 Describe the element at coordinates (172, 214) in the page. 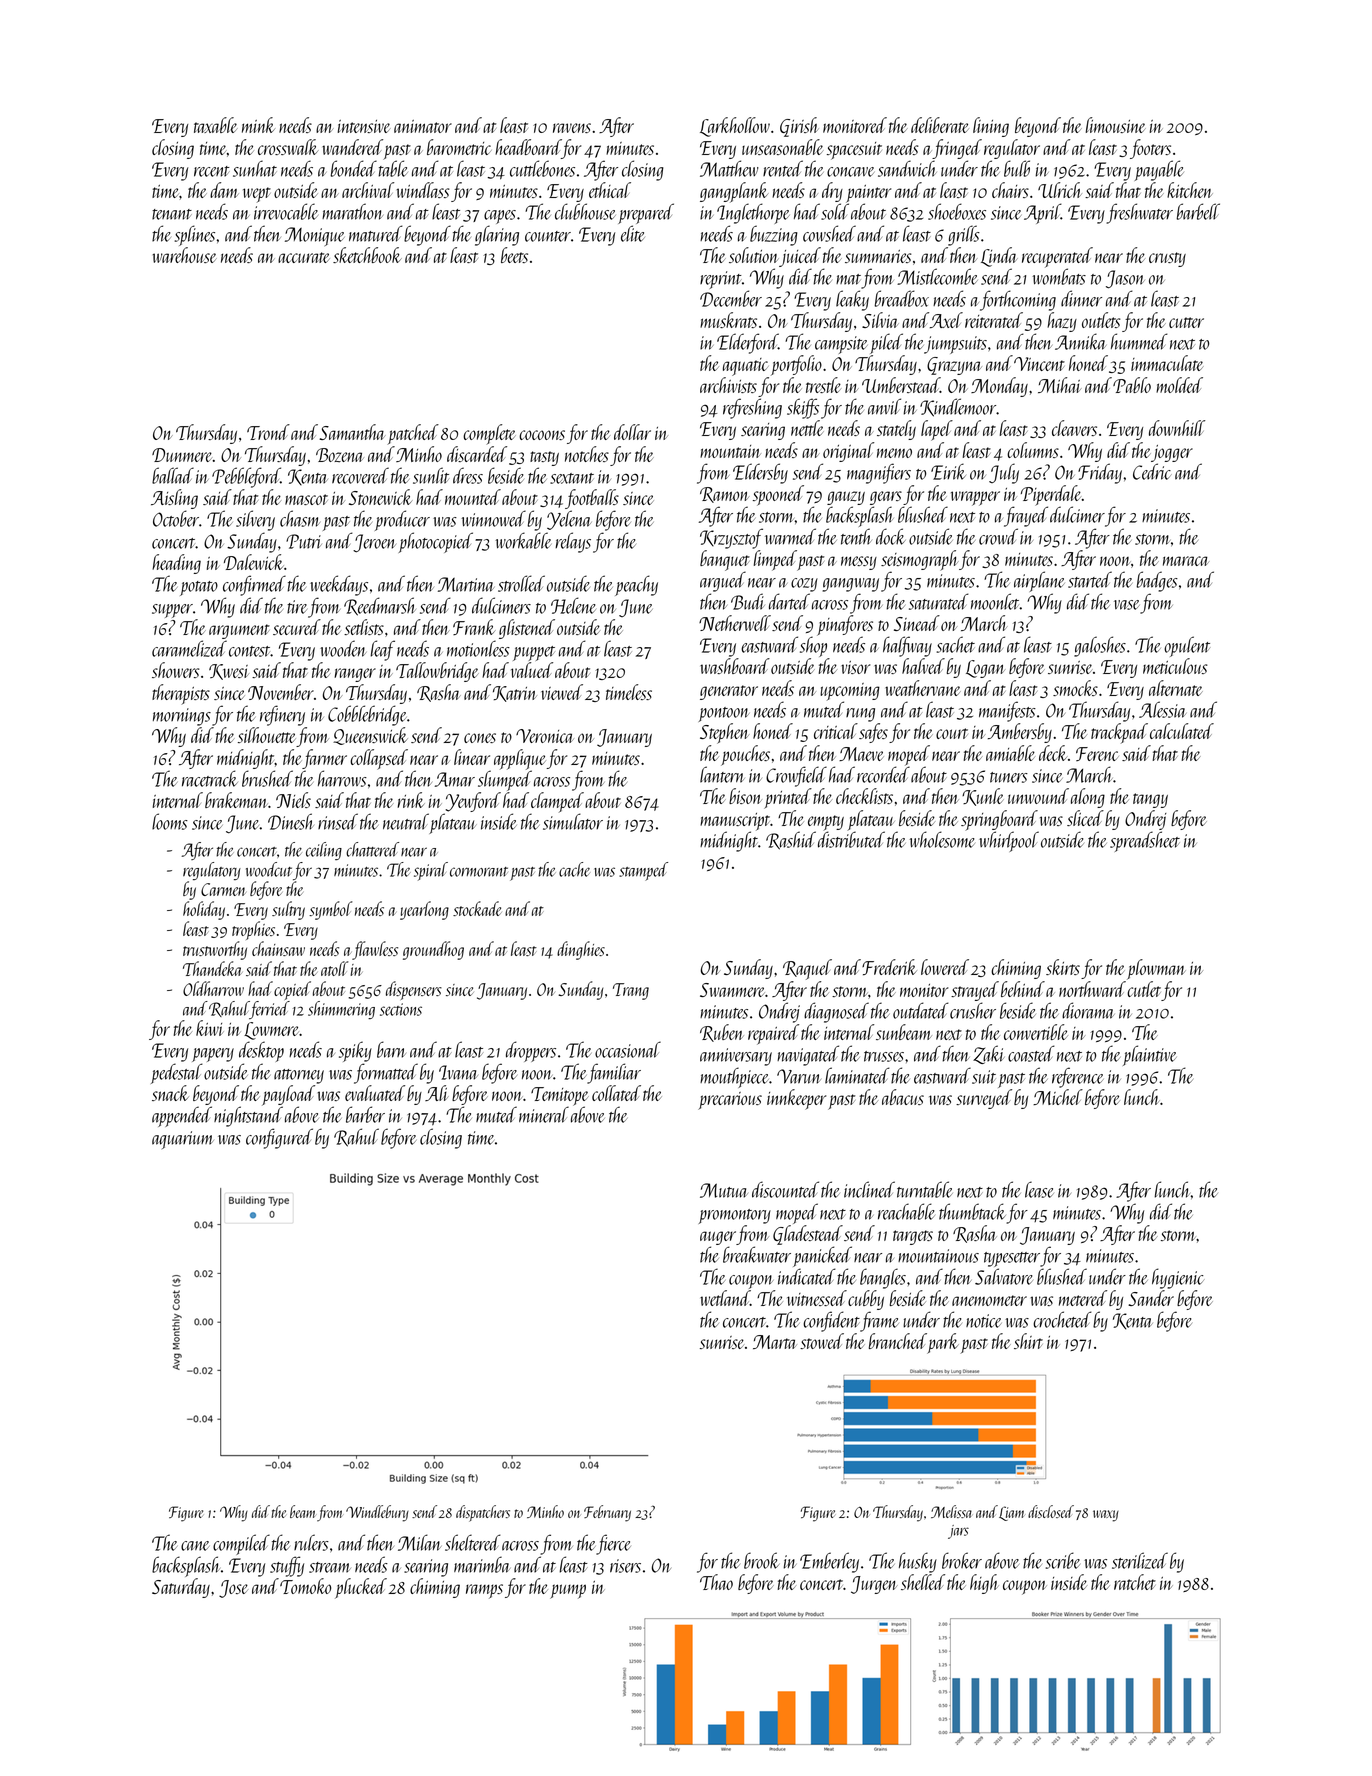

I see `tenant` at that location.
